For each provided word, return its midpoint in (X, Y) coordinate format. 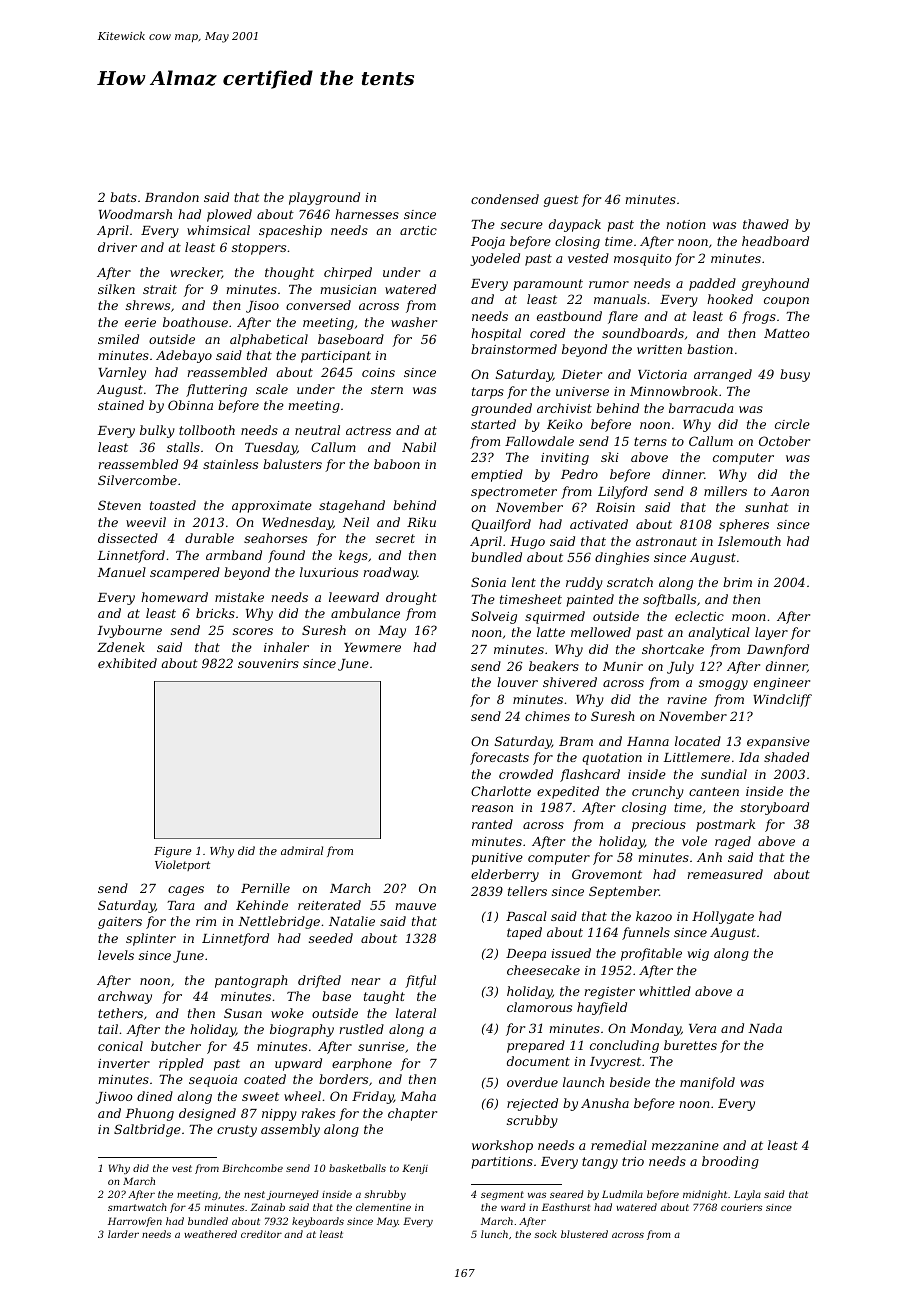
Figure (173, 852)
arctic (418, 230)
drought (411, 598)
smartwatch (137, 1207)
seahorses (275, 538)
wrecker (196, 273)
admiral (302, 850)
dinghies (622, 558)
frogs (759, 317)
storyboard (774, 808)
